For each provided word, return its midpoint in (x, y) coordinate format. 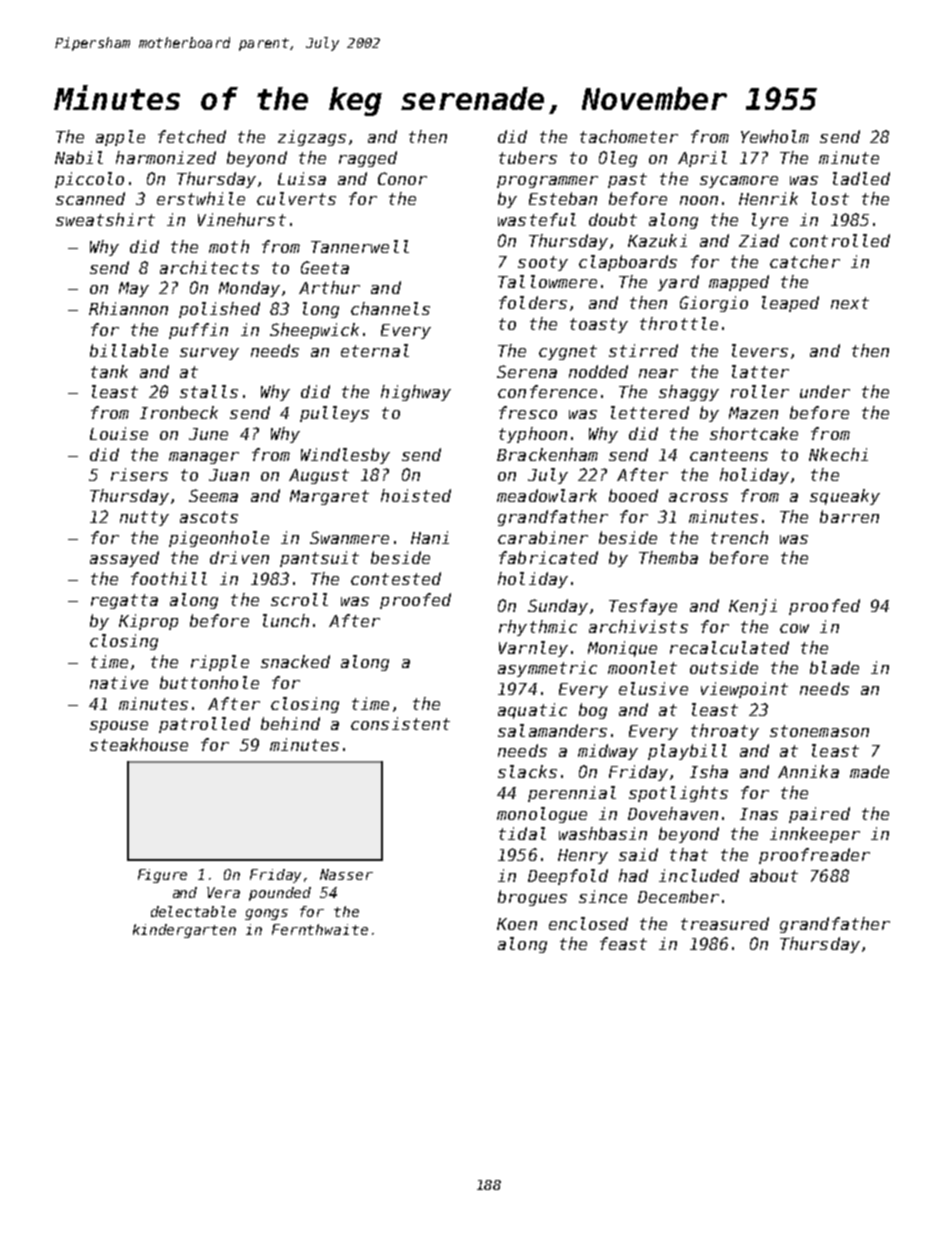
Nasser (346, 874)
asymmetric (547, 669)
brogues (532, 898)
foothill (169, 578)
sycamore (739, 182)
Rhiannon (128, 308)
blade (834, 667)
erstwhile (201, 198)
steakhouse (139, 744)
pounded (280, 894)
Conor (402, 178)
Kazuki (657, 240)
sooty (543, 263)
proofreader (814, 856)
